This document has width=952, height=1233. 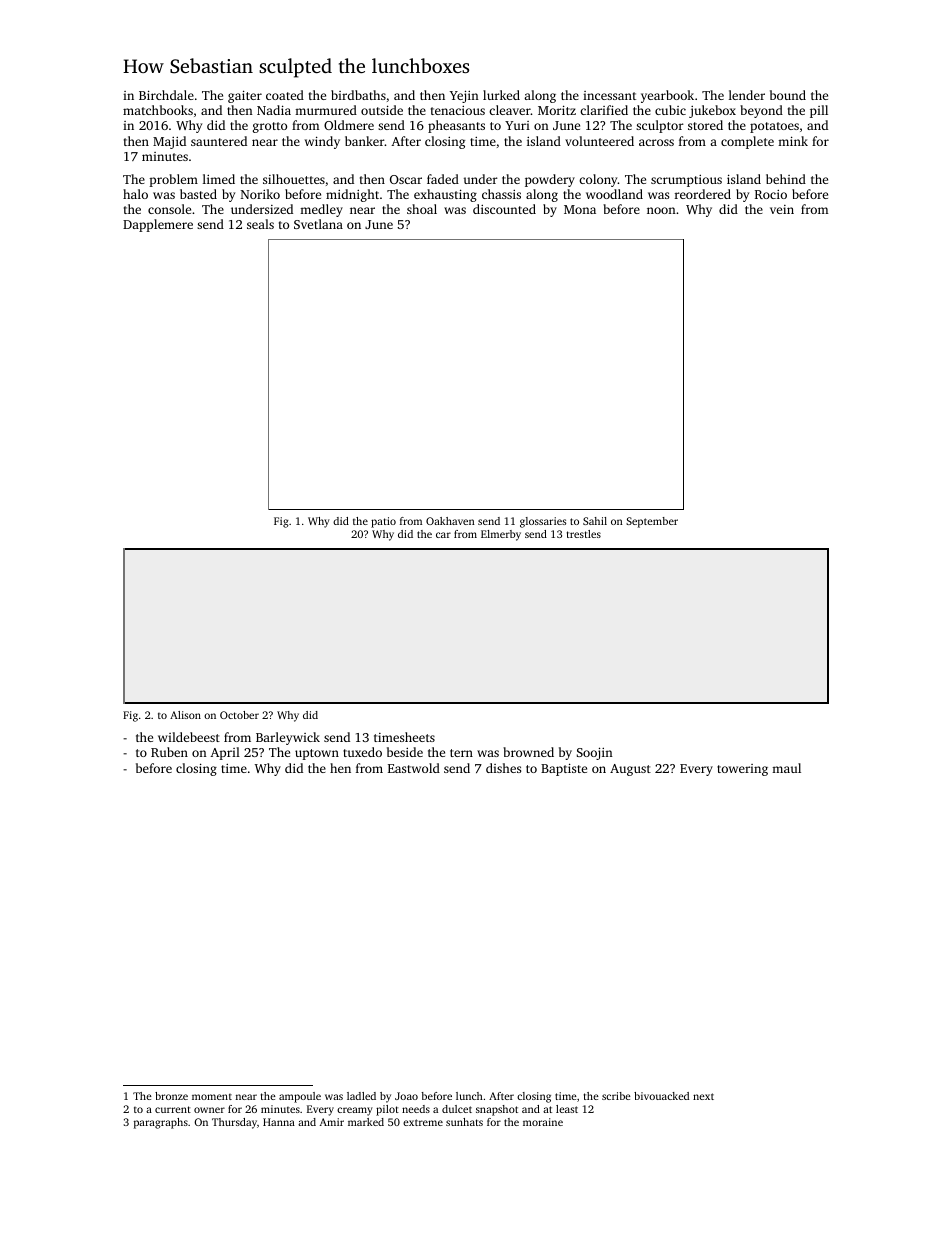 I want to click on dishes, so click(x=503, y=768).
